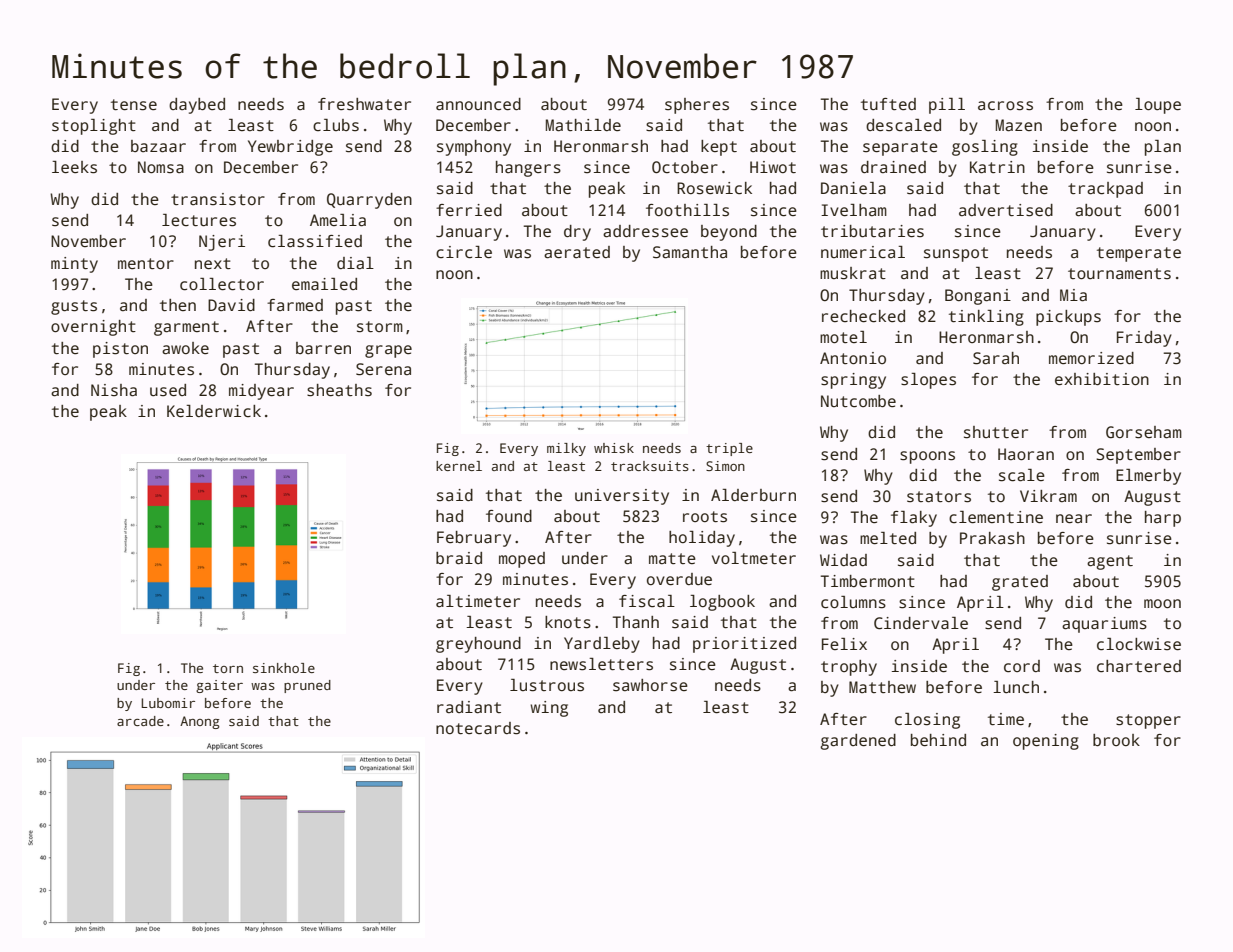 Image resolution: width=1233 pixels, height=952 pixels. What do you see at coordinates (583, 125) in the screenshot?
I see `Mathilde` at bounding box center [583, 125].
